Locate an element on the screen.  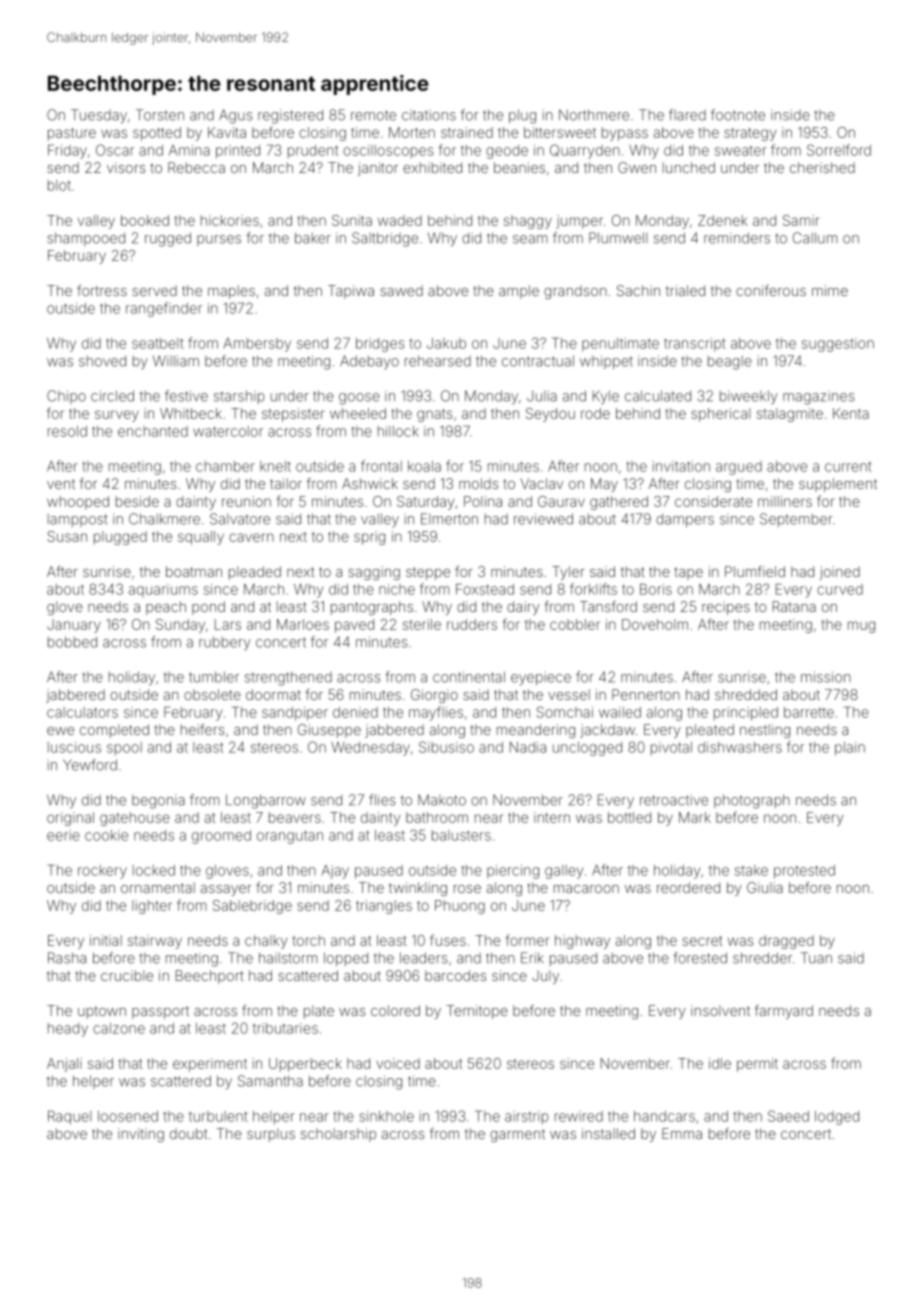
garment is located at coordinates (517, 1135).
